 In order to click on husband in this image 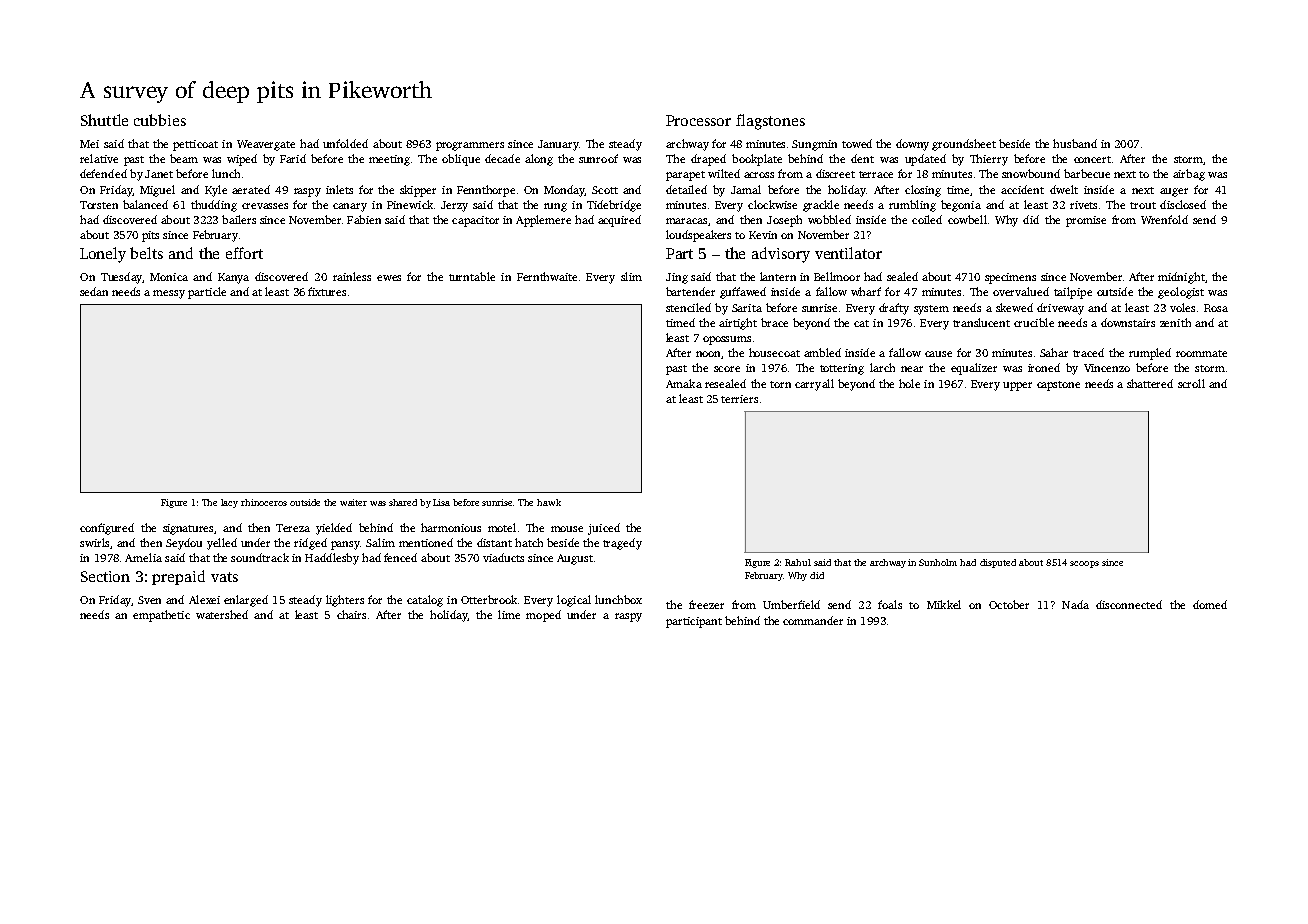, I will do `click(1075, 143)`.
